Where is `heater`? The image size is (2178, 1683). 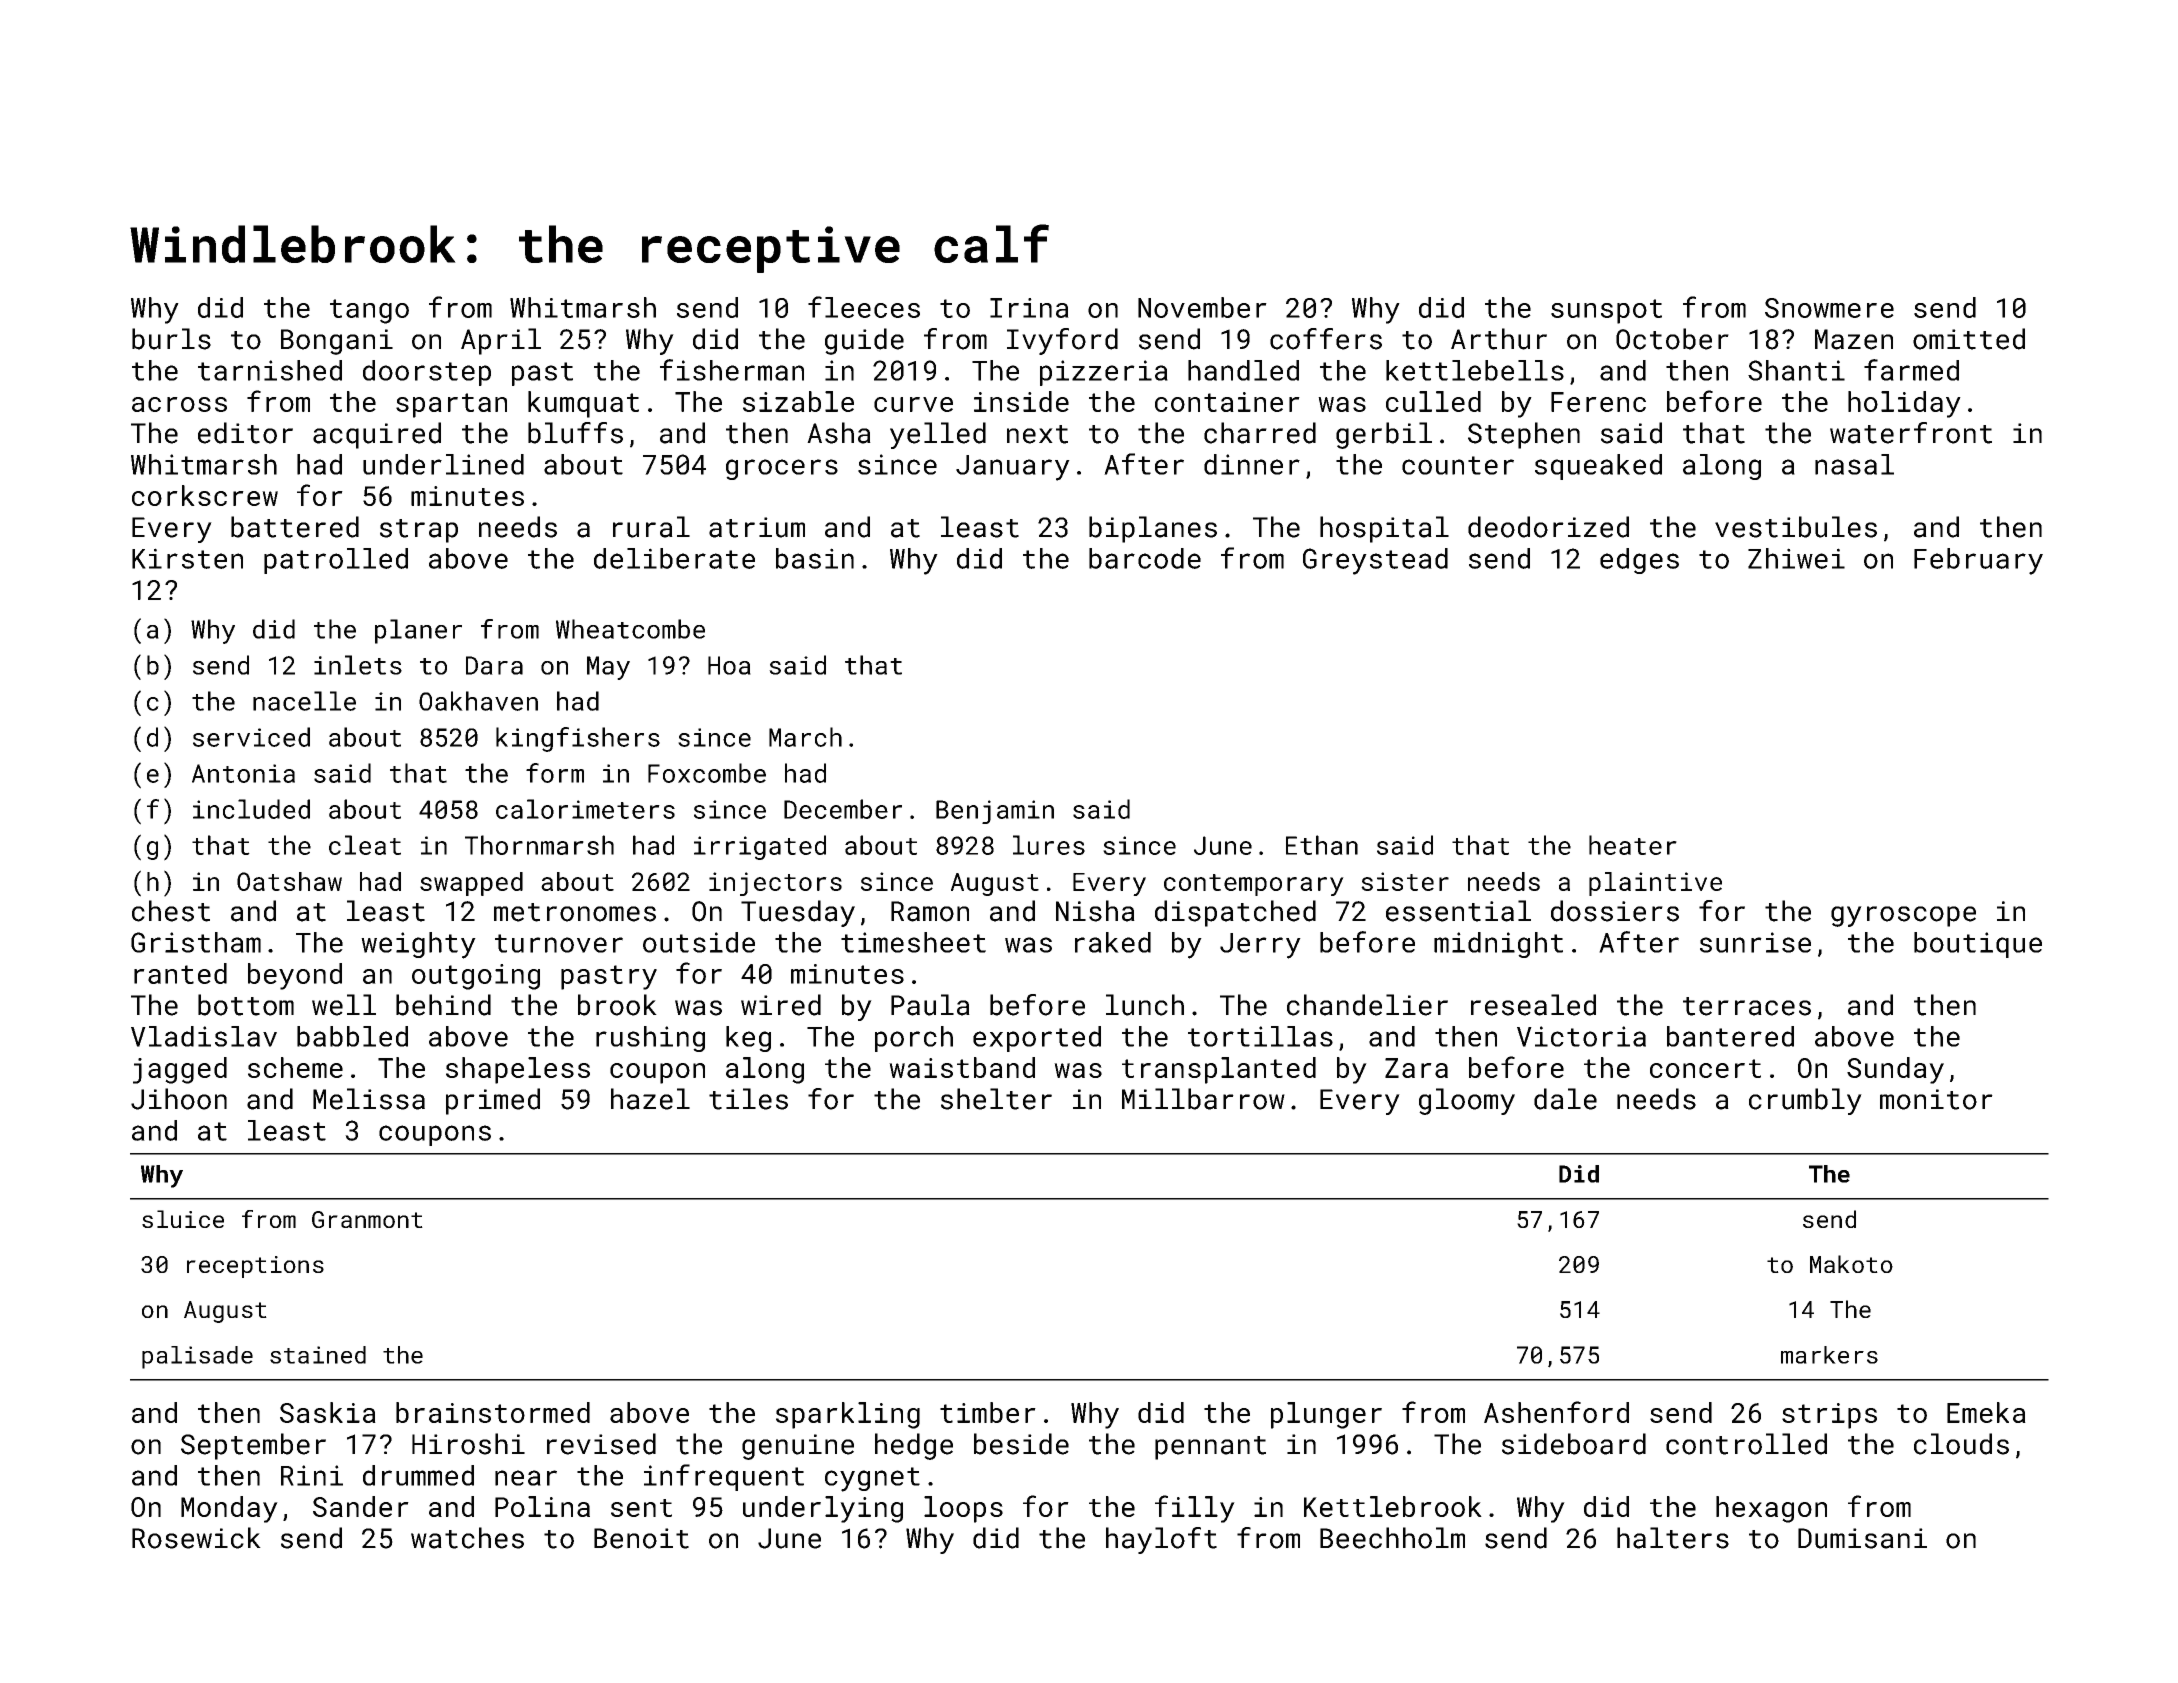
heater is located at coordinates (1633, 845).
